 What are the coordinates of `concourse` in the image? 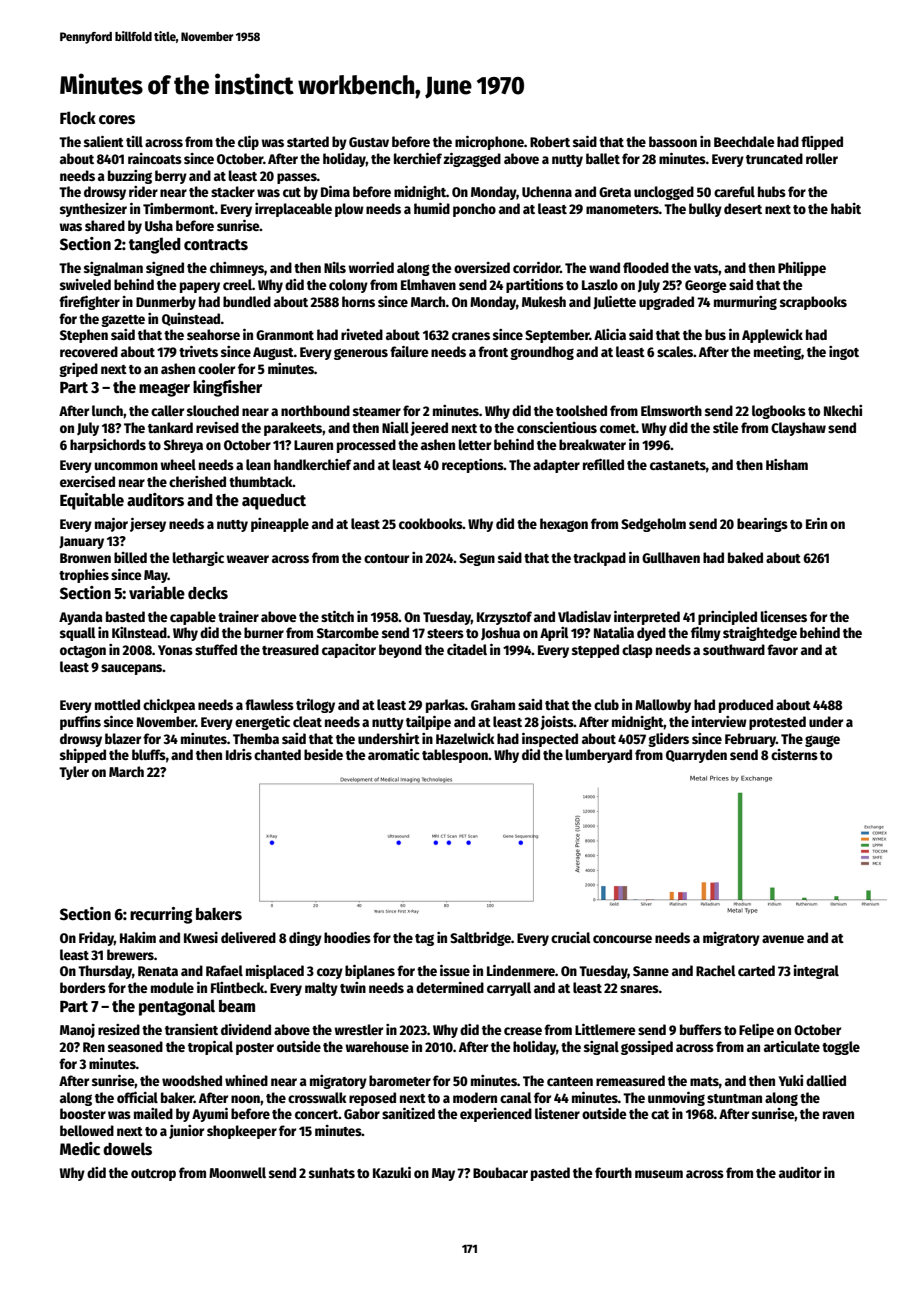 It's located at (622, 939).
